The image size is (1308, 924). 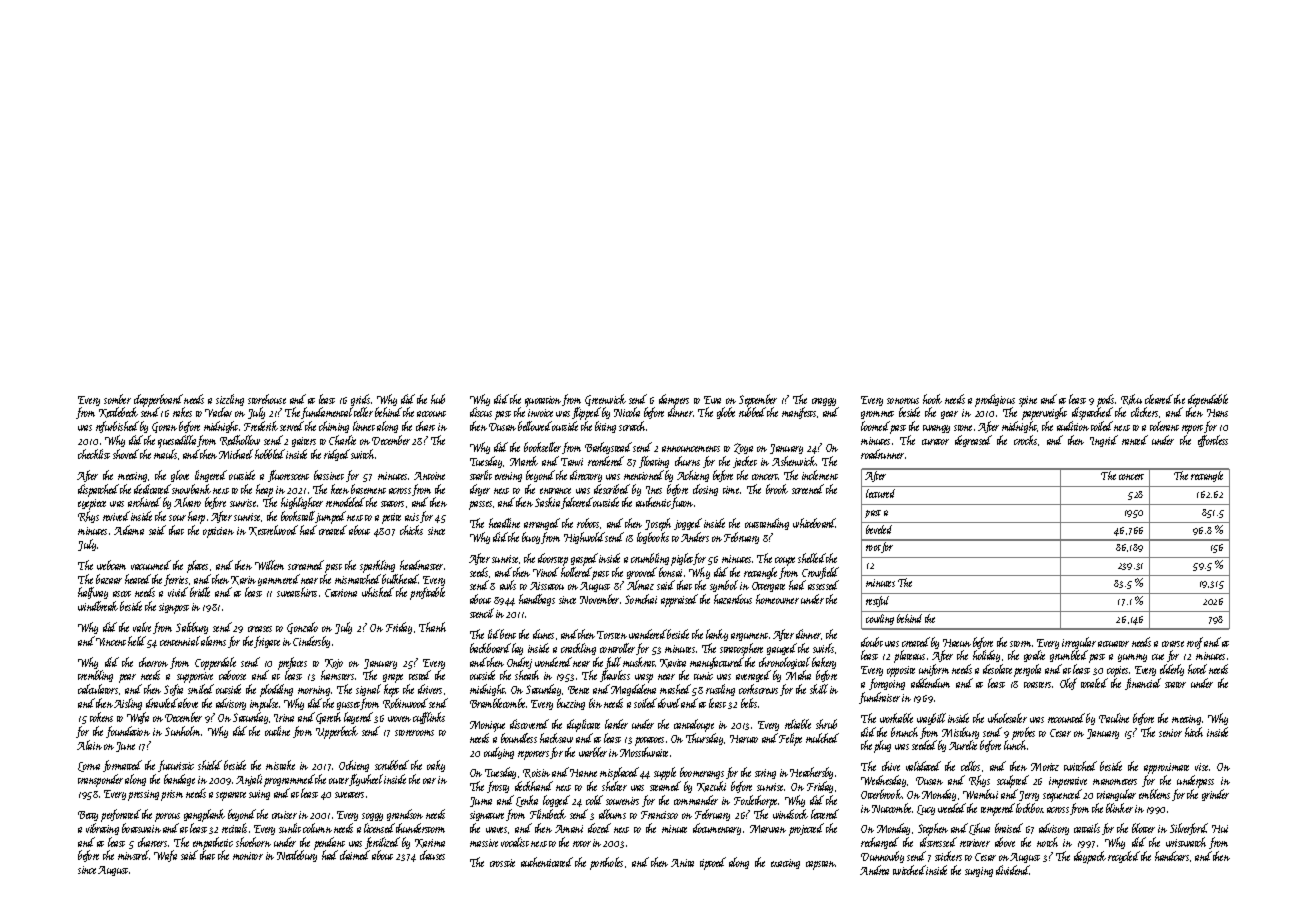 What do you see at coordinates (243, 580) in the screenshot?
I see `Karin` at bounding box center [243, 580].
